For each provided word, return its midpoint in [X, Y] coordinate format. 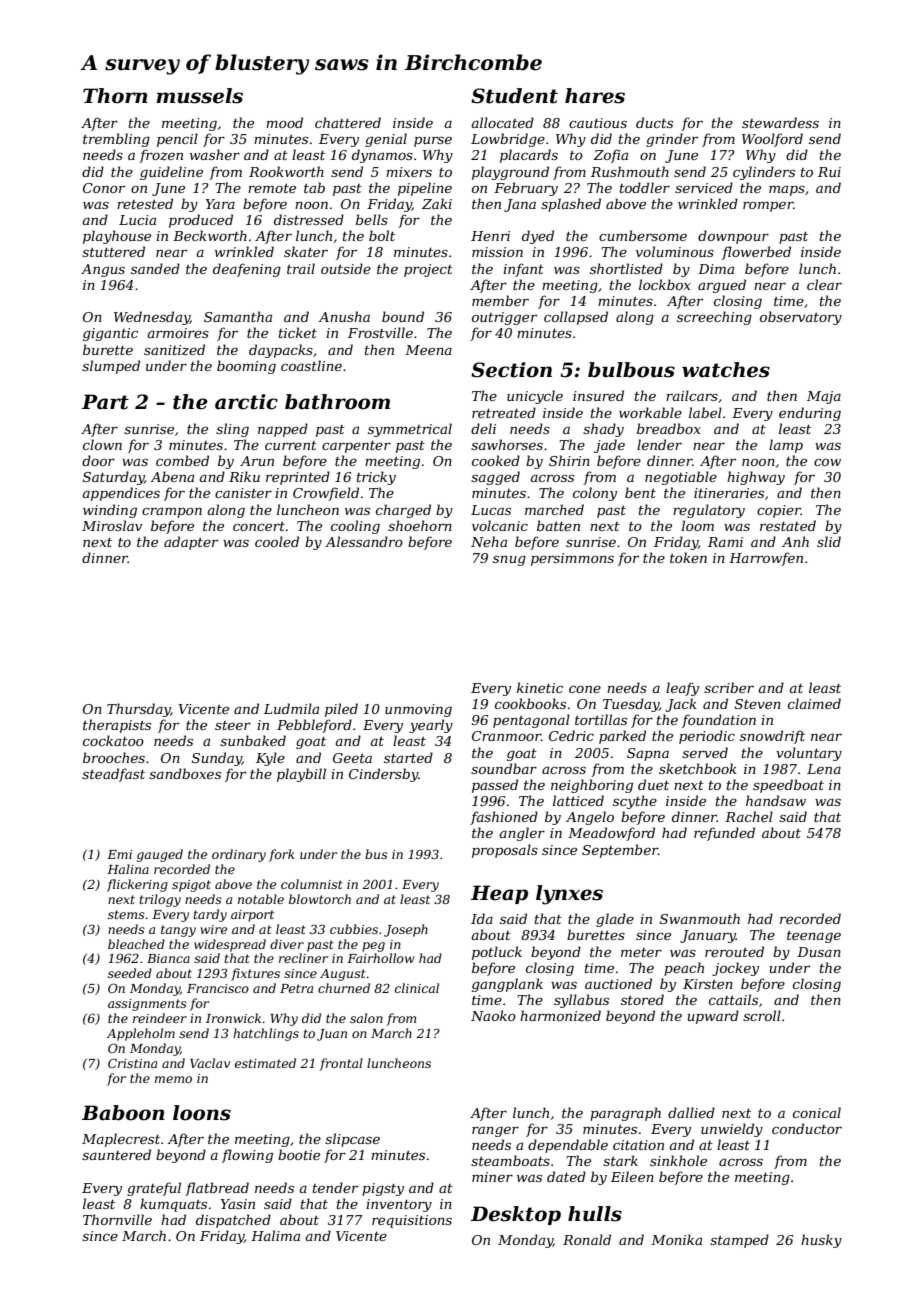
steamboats [510, 1160]
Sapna [648, 754]
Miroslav [112, 525]
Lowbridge [508, 140]
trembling [116, 140]
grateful [154, 1189]
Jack [681, 705]
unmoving [418, 710]
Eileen [632, 1176]
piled [341, 710]
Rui [829, 172]
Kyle [270, 759]
